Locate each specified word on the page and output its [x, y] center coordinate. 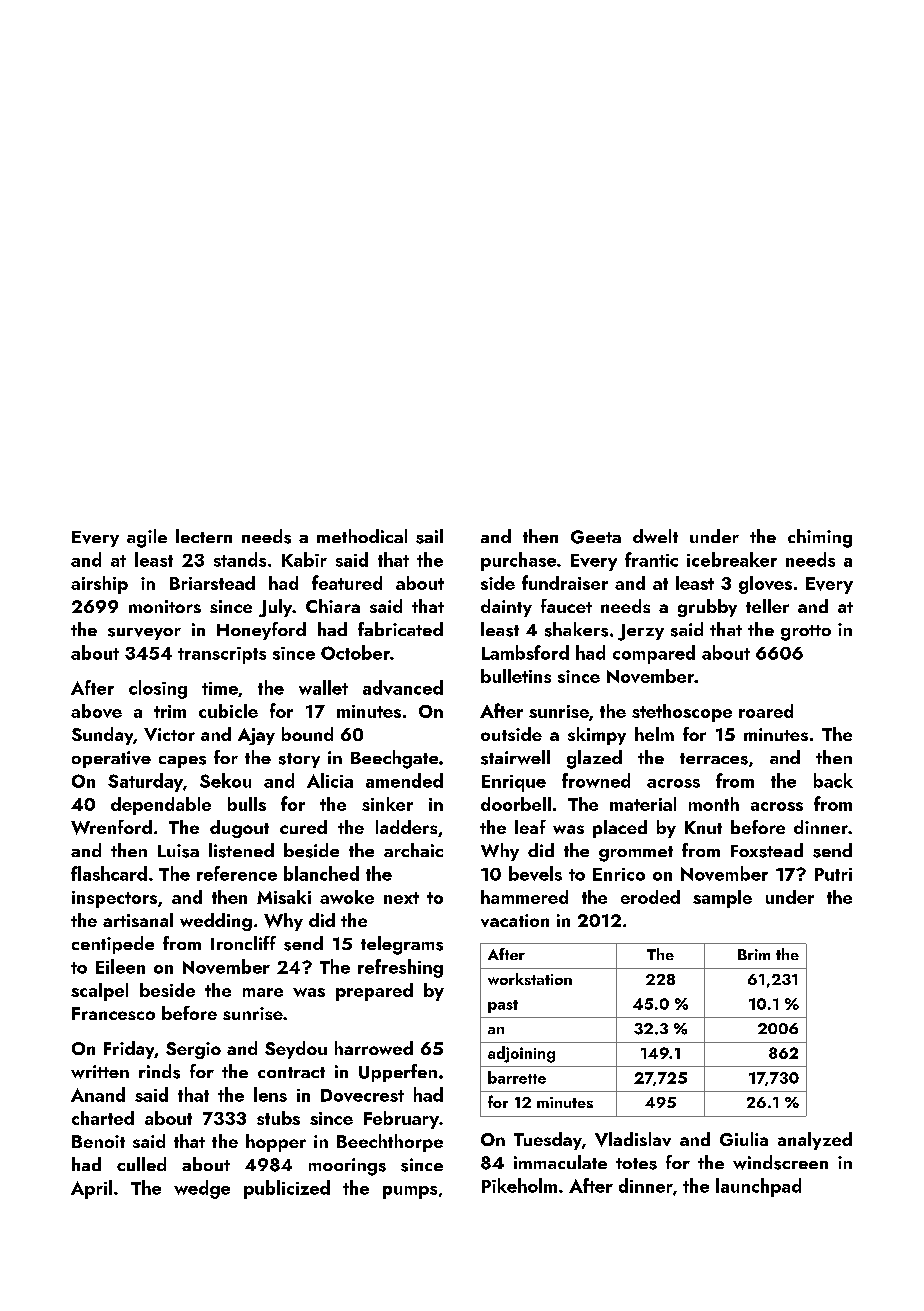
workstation [530, 979]
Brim [754, 954]
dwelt [655, 536]
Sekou [225, 780]
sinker [387, 804]
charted [103, 1118]
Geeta [596, 537]
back [833, 780]
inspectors [114, 899]
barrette [517, 1077]
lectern [204, 536]
